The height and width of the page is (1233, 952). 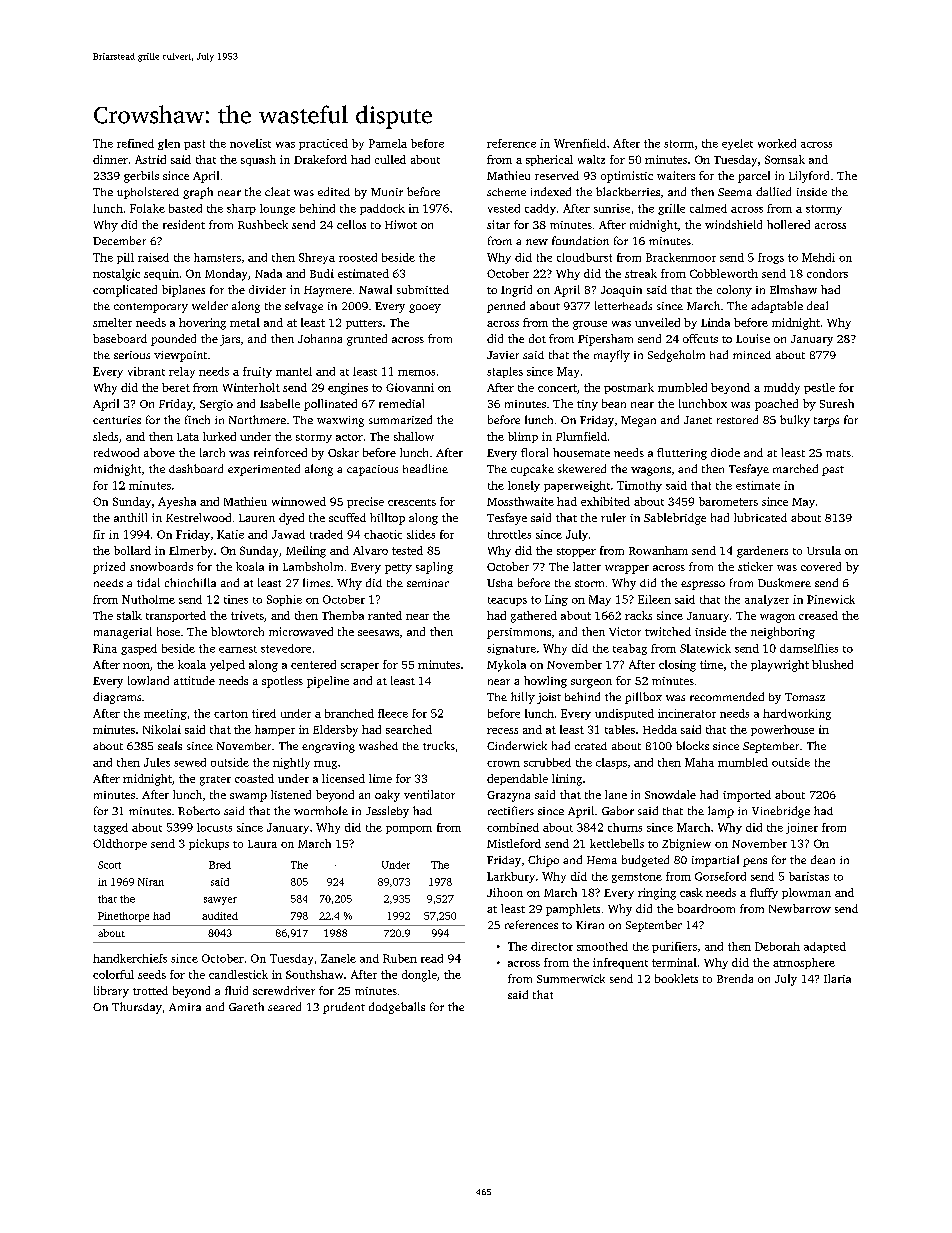 What do you see at coordinates (425, 308) in the page?
I see `gooey` at bounding box center [425, 308].
